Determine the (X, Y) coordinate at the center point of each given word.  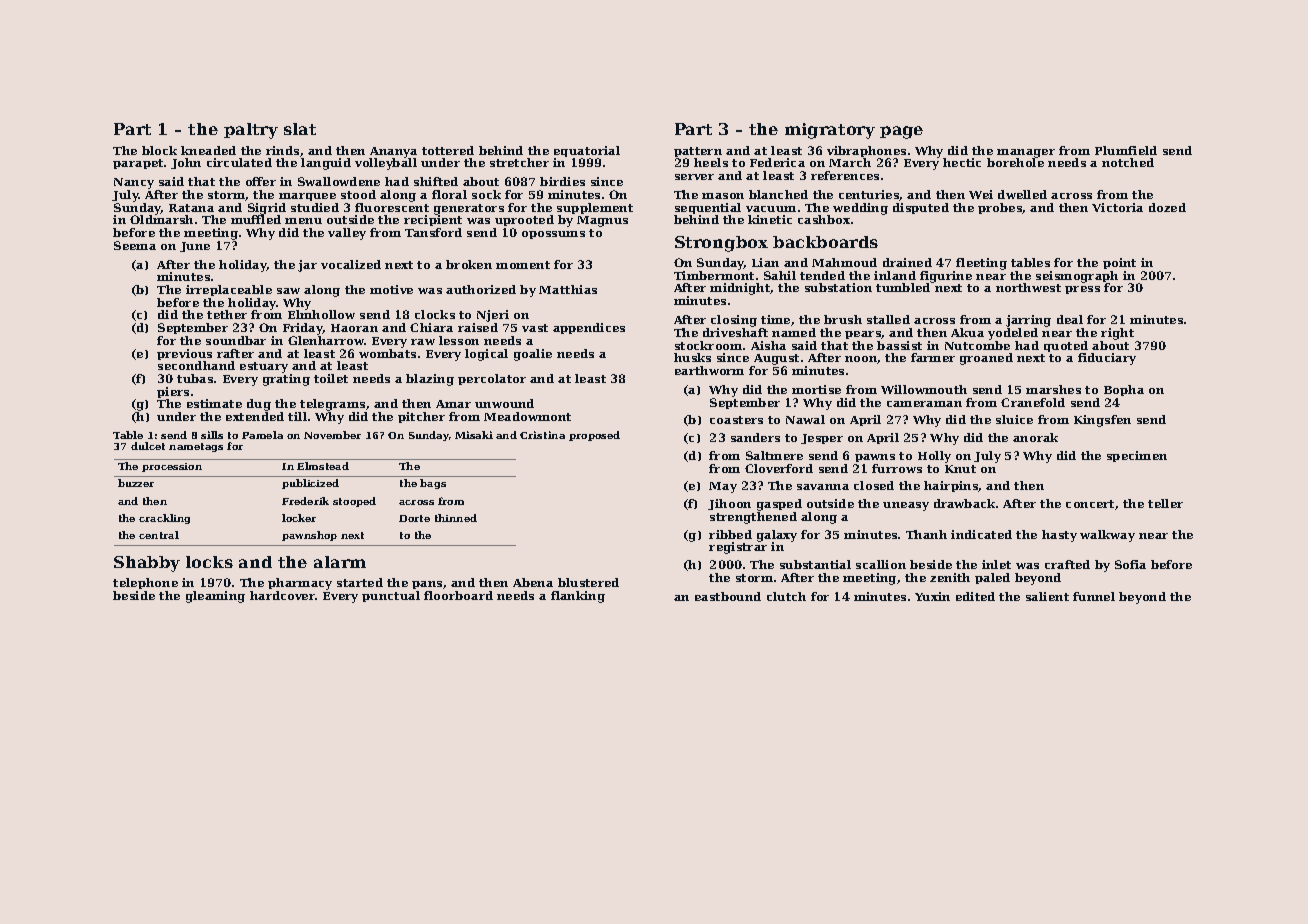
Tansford (433, 232)
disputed (921, 208)
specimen (1137, 456)
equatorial (587, 151)
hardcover (282, 595)
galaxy (777, 536)
